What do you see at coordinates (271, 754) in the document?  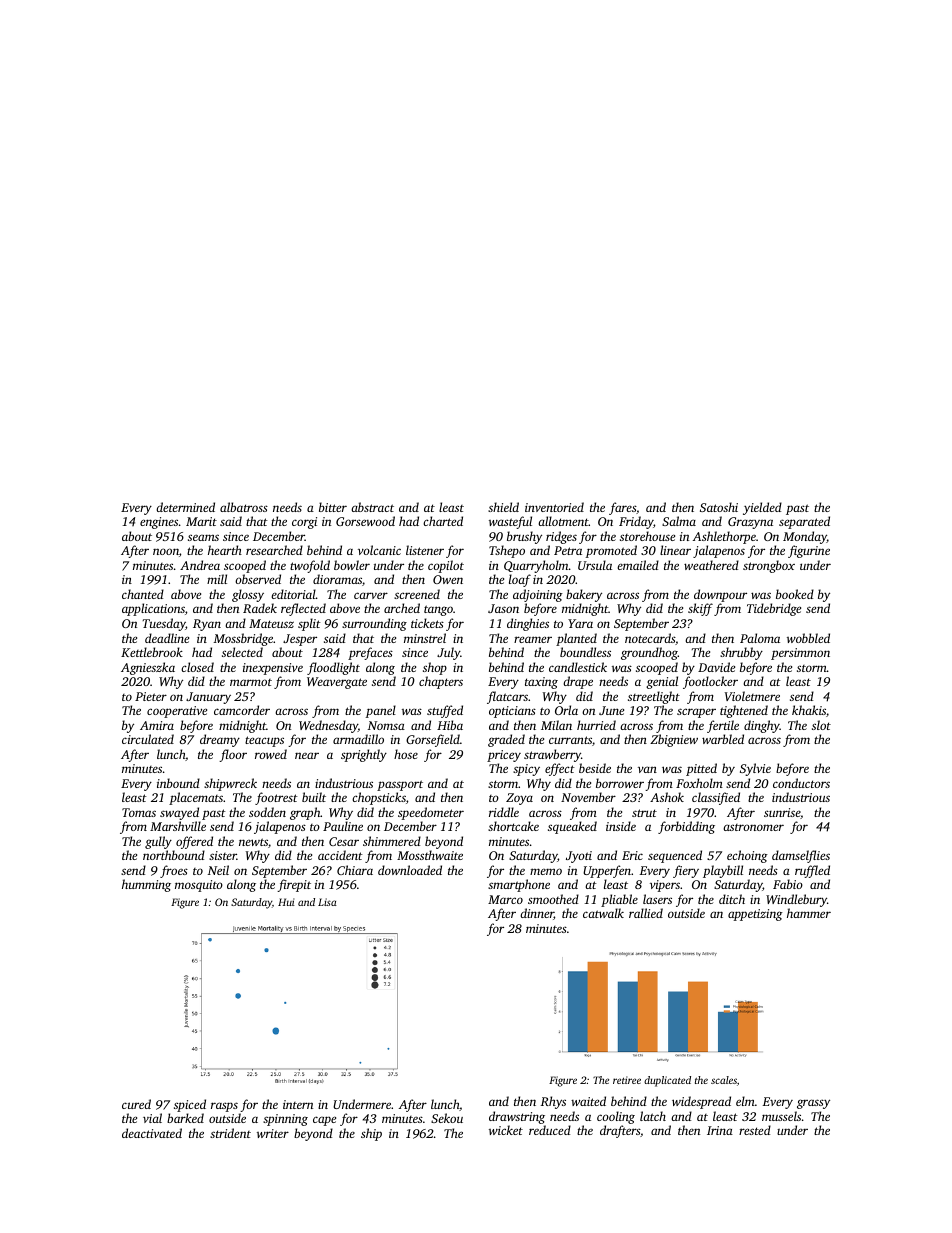 I see `rowed` at bounding box center [271, 754].
